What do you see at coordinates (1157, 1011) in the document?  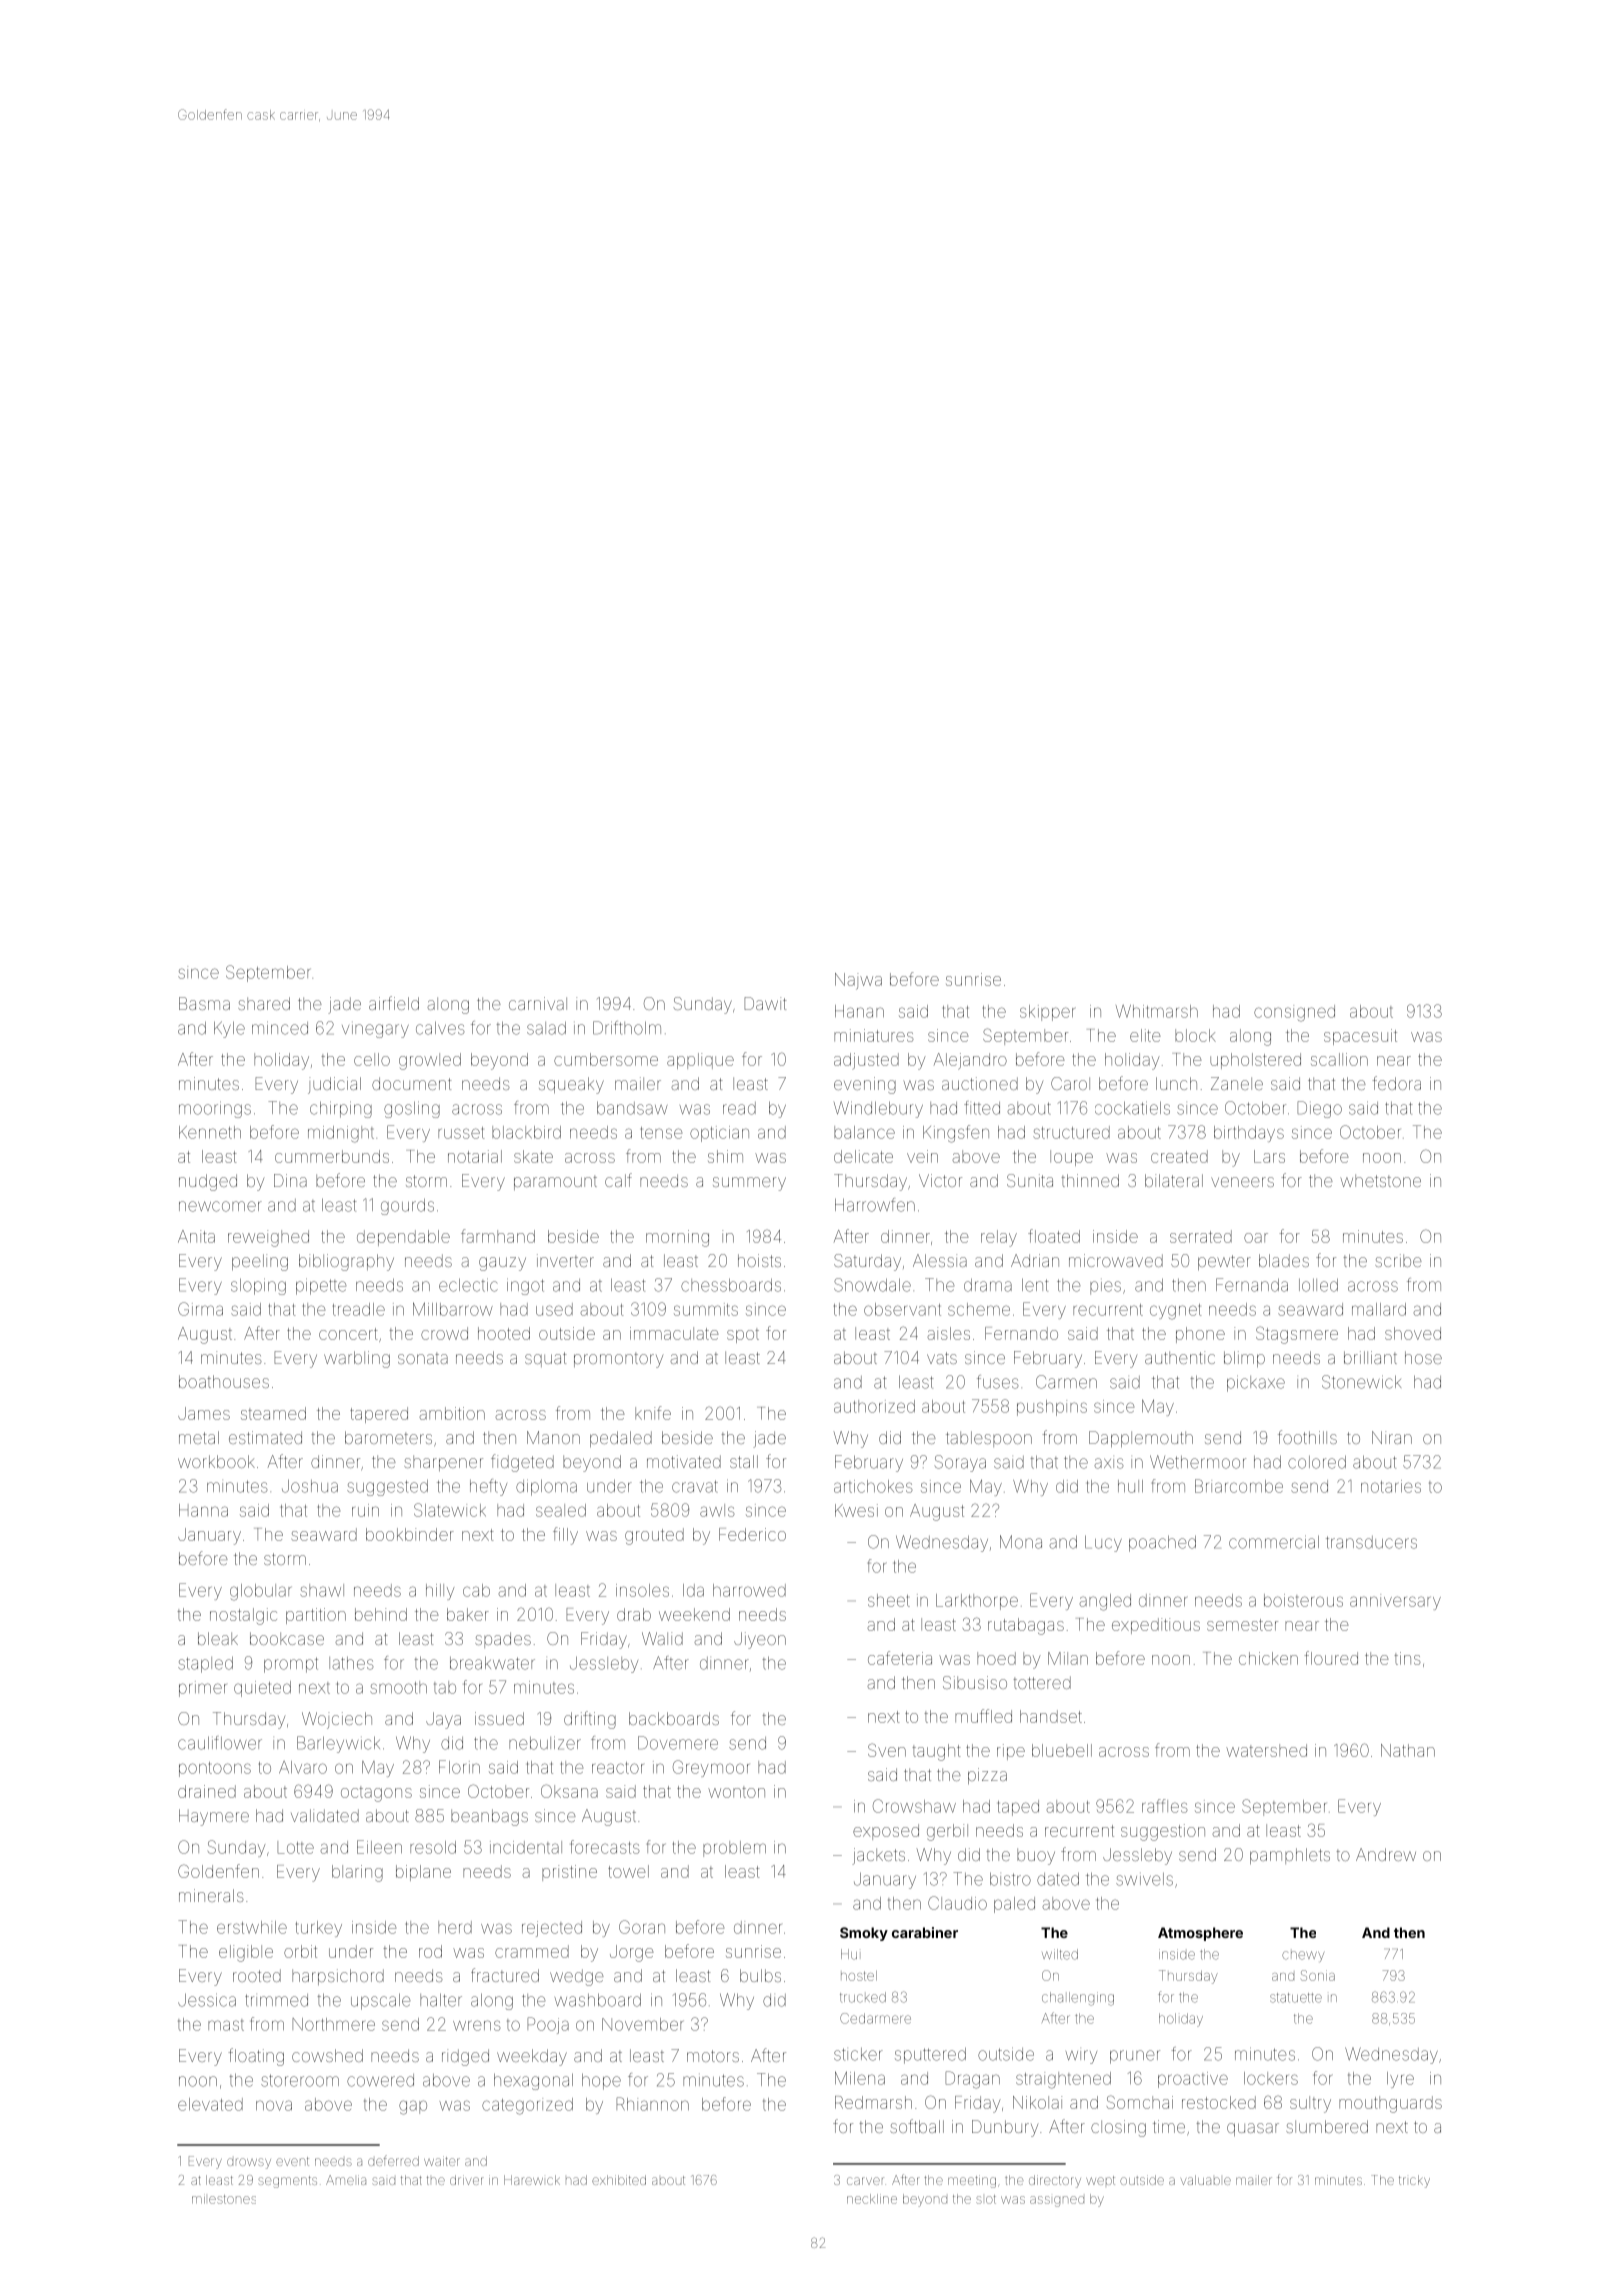 I see `Whitmarsh` at bounding box center [1157, 1011].
